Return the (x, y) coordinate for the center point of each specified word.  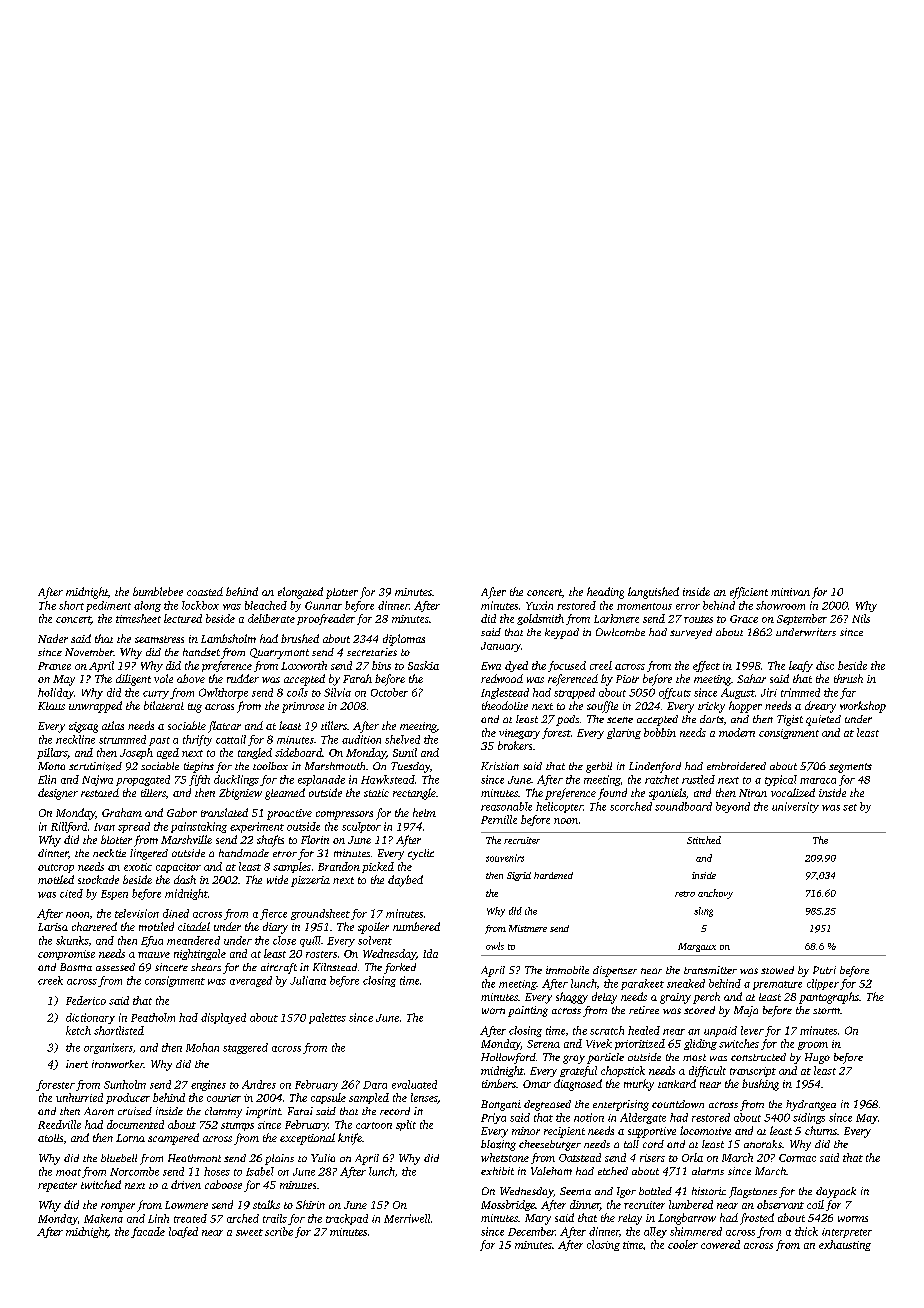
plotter (342, 593)
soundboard (683, 806)
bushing (760, 1085)
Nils (861, 618)
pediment (108, 606)
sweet (249, 1232)
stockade (98, 879)
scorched (631, 806)
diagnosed (578, 1085)
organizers (108, 1048)
